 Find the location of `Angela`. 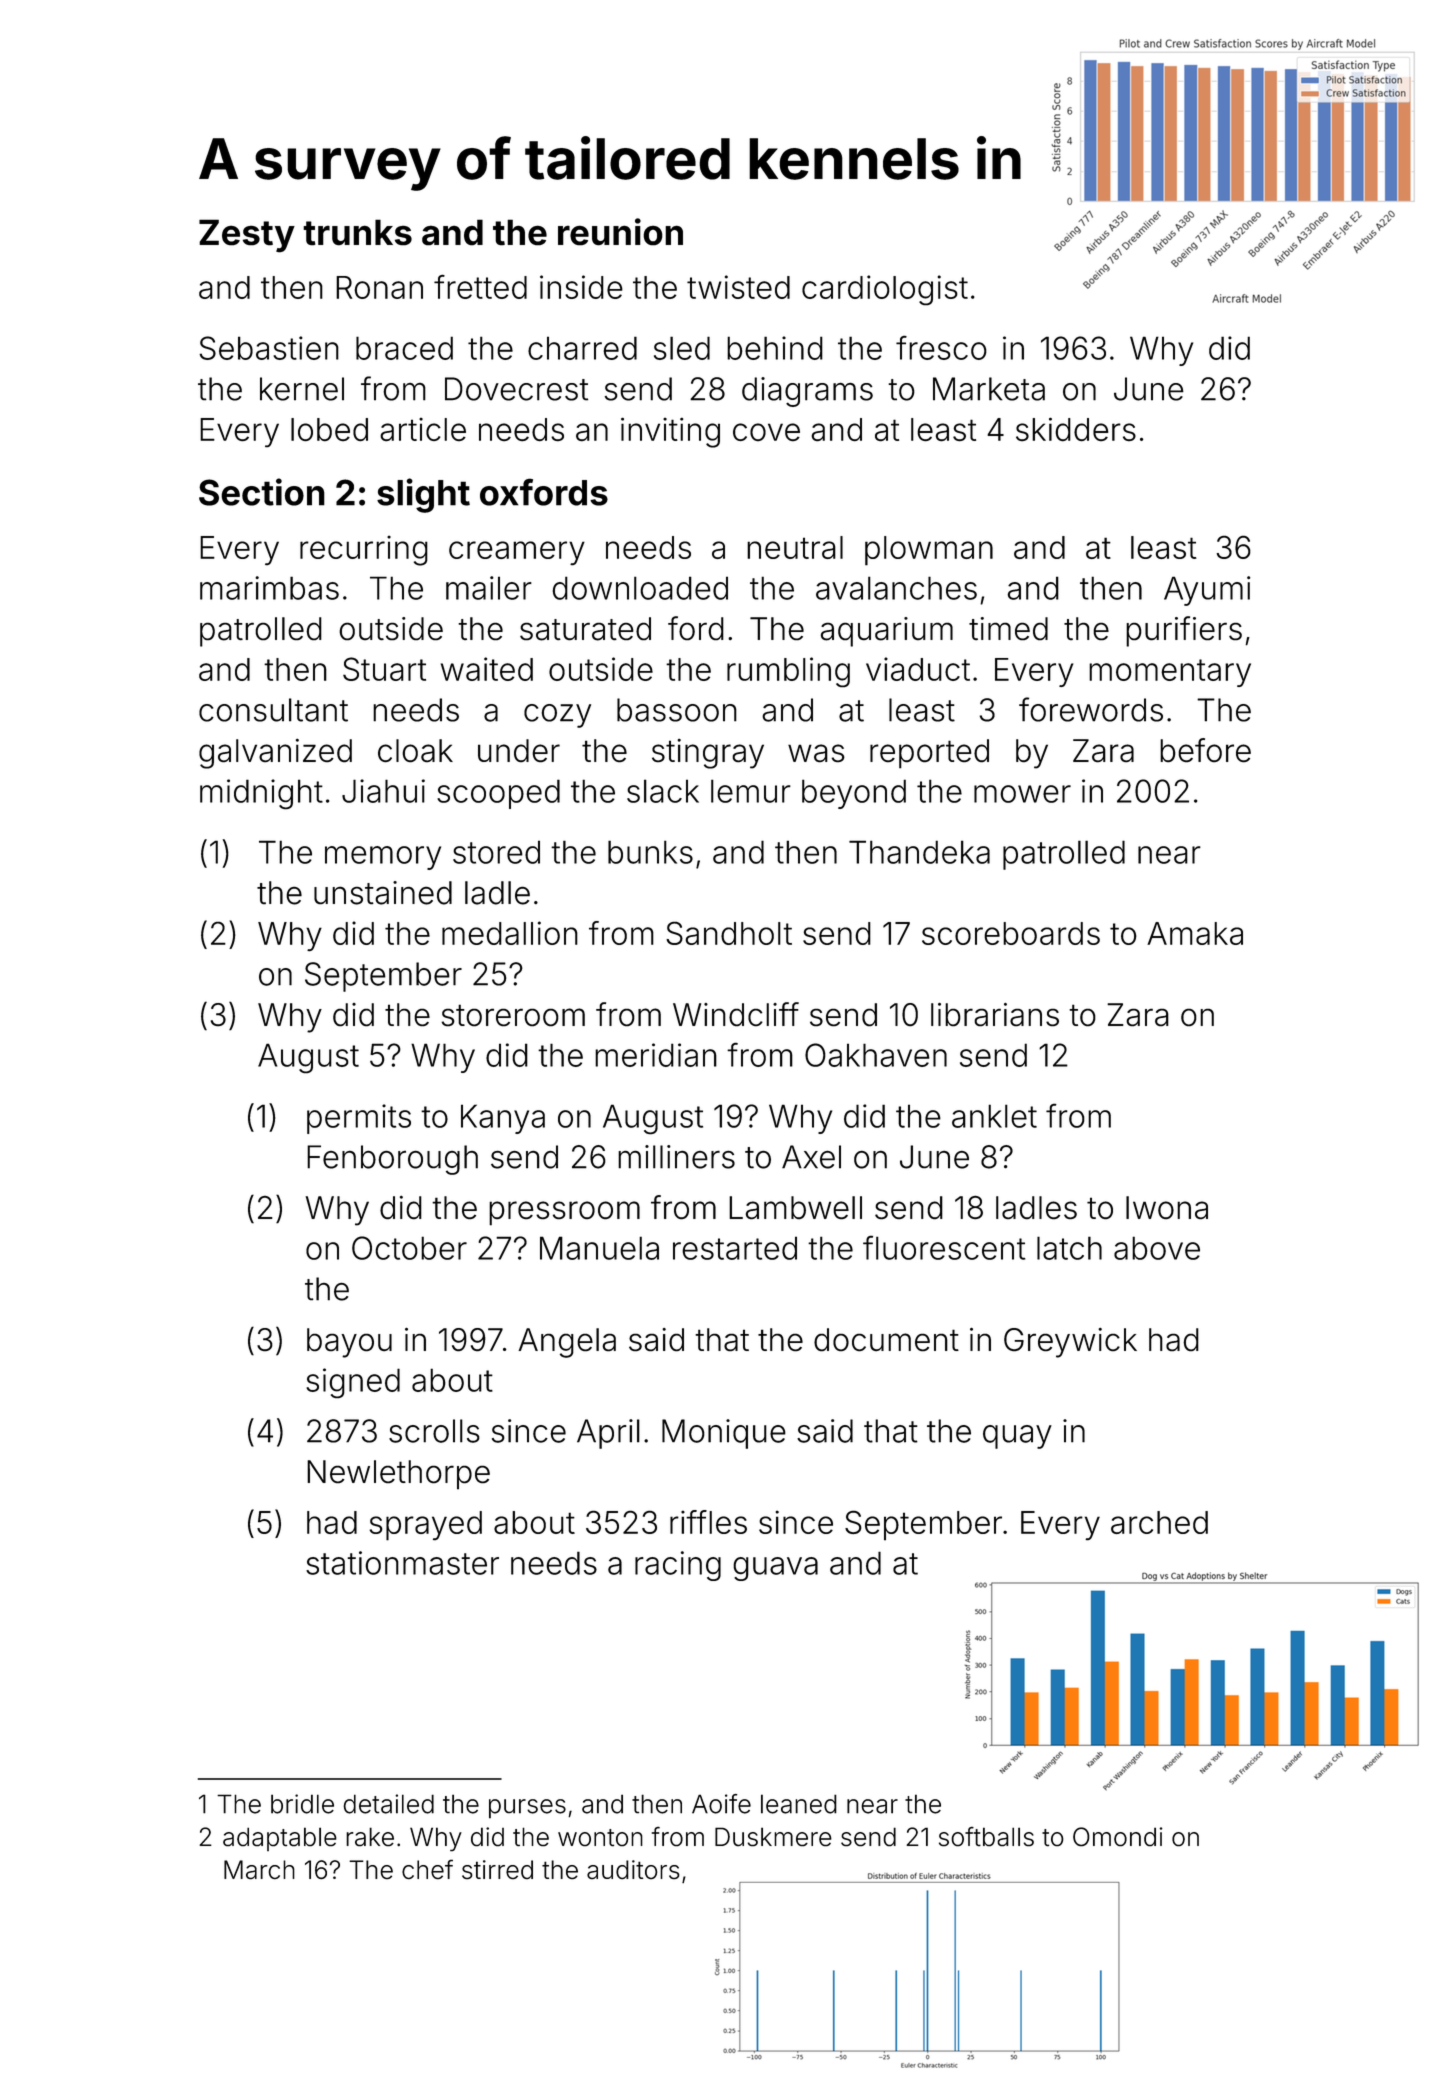

Angela is located at coordinates (567, 1343).
